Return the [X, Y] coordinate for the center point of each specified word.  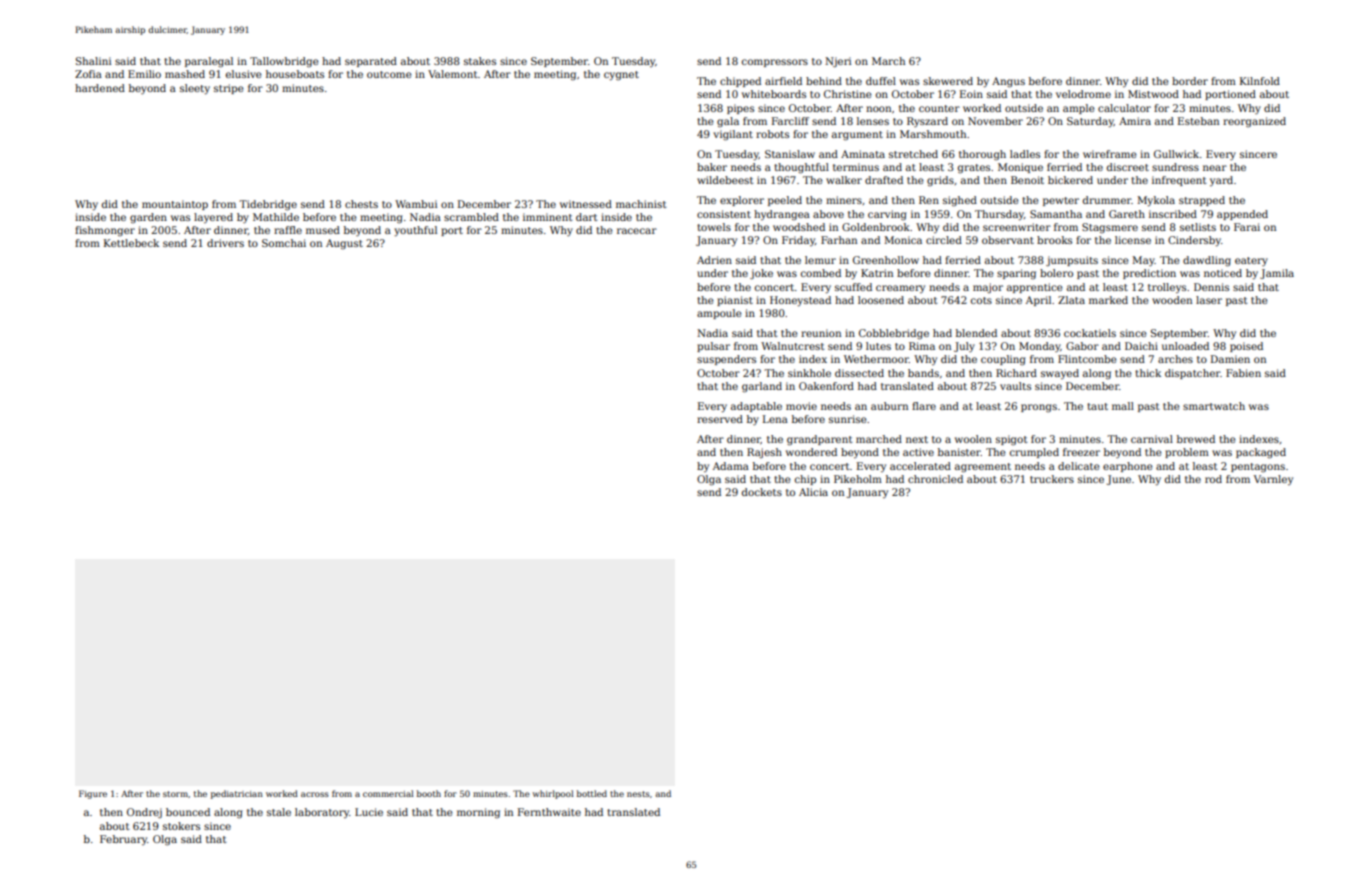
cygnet [621, 76]
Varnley [1273, 480]
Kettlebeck [131, 243]
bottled [592, 793]
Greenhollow [886, 260]
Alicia [813, 492]
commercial [388, 793]
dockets [762, 492]
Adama [731, 466]
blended [976, 333]
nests [638, 794]
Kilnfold [1260, 81]
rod [1213, 479]
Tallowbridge [284, 62]
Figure [93, 794]
